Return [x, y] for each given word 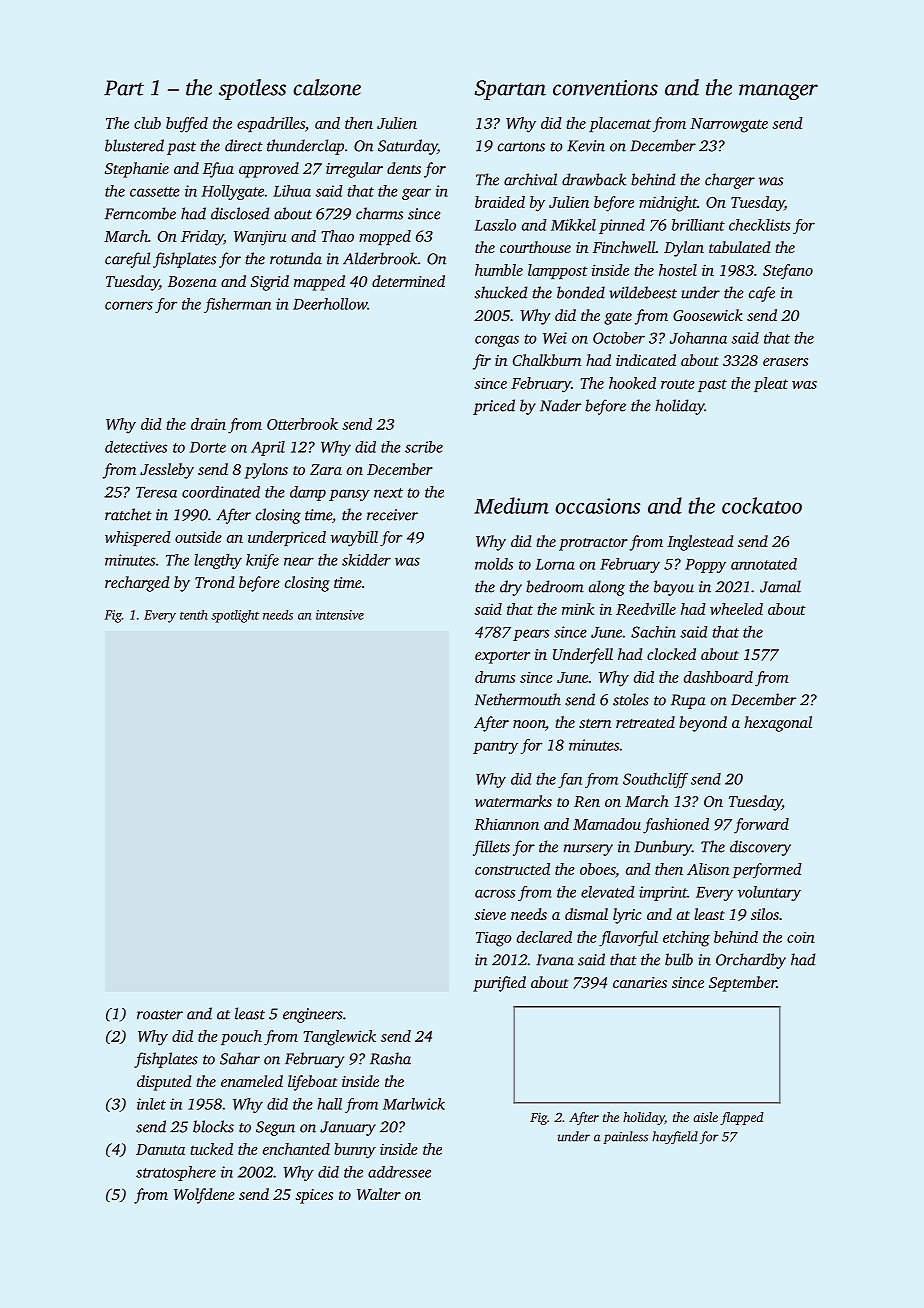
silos [765, 914]
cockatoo [762, 505]
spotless [252, 89]
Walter [379, 1194]
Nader [560, 405]
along [607, 588]
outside [198, 537]
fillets [491, 848]
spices [314, 1196]
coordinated [221, 492]
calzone [327, 87]
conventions [605, 88]
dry [511, 588]
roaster [160, 1015]
